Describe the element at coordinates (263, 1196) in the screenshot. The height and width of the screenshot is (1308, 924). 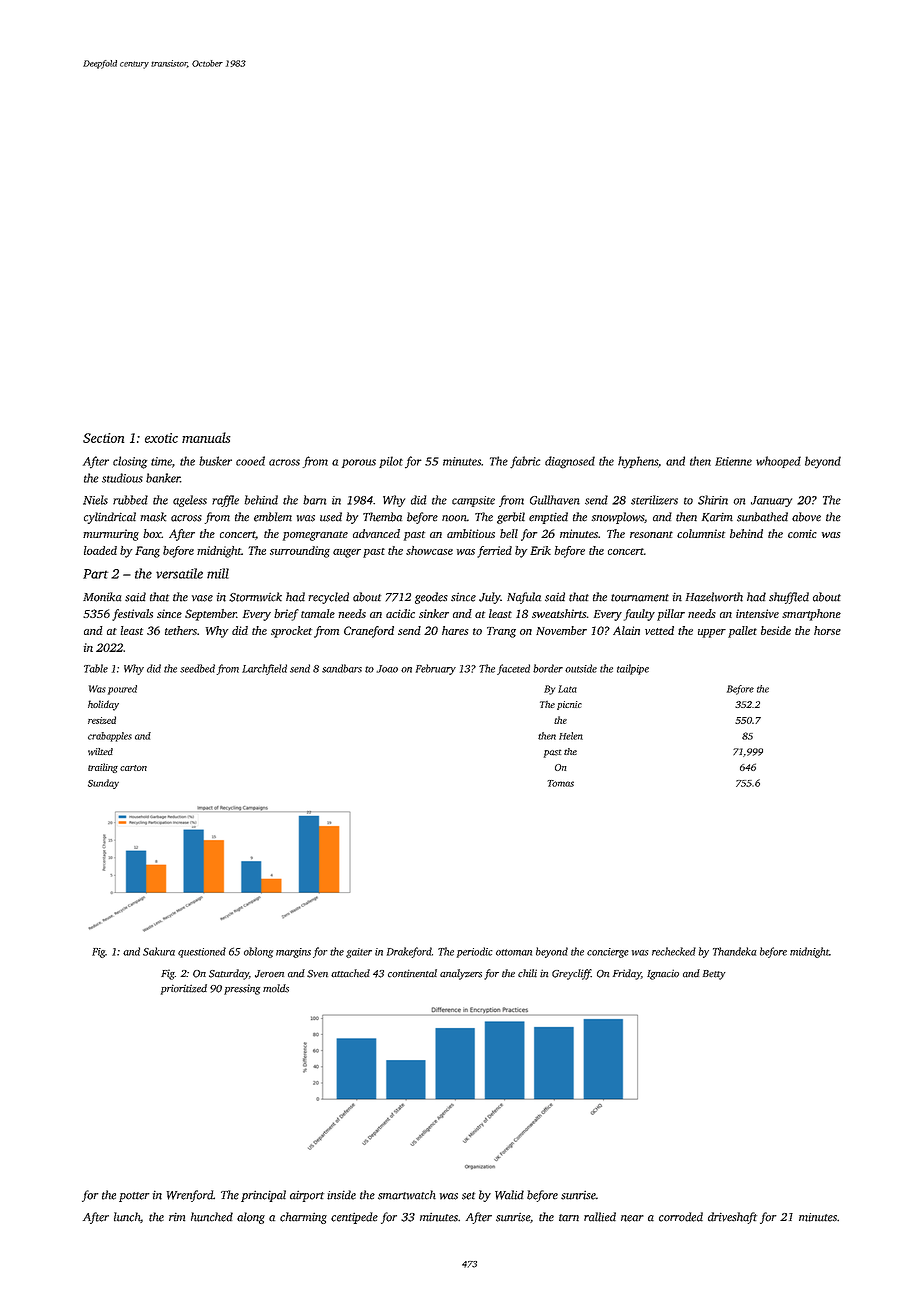
I see `principal` at that location.
